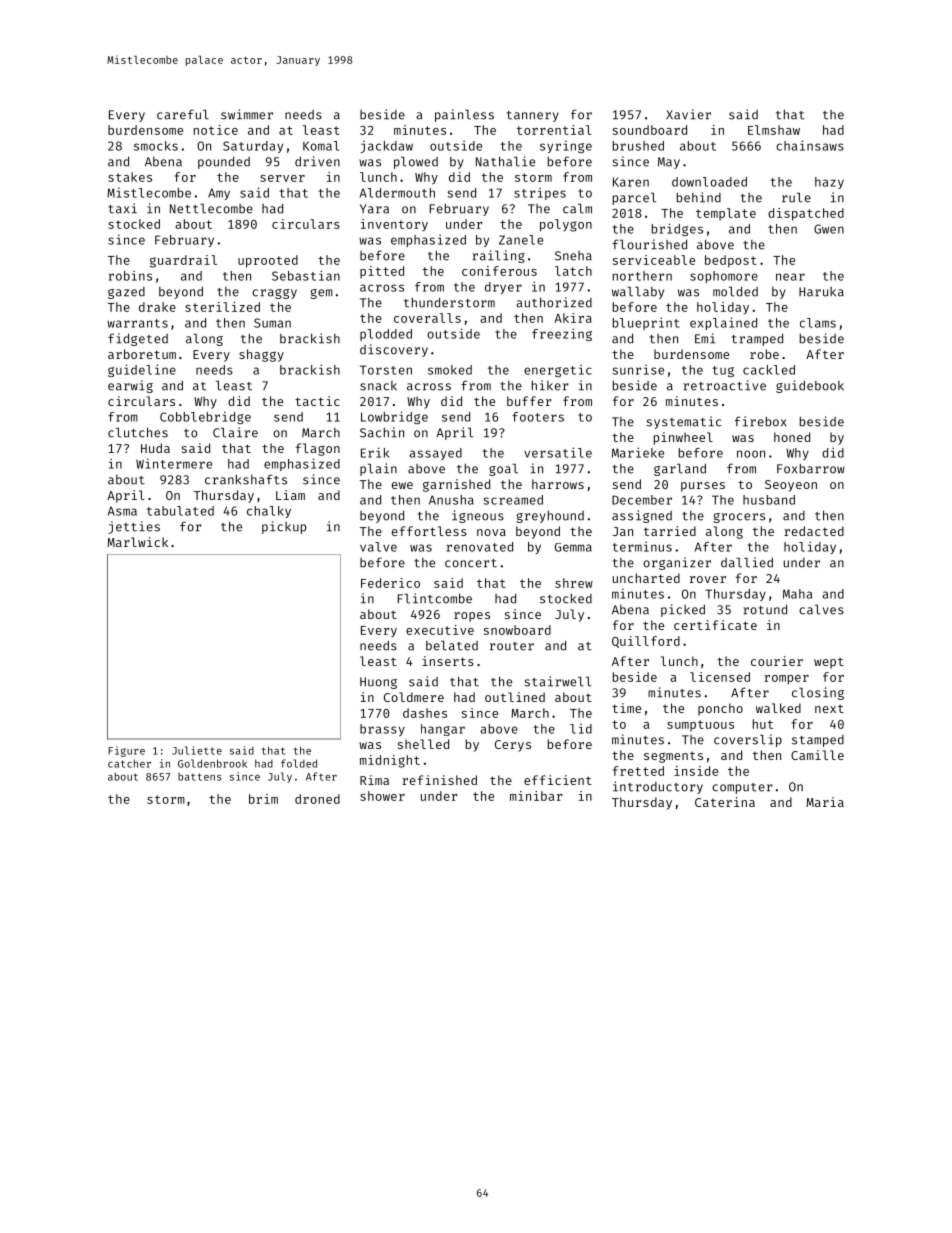 The width and height of the screenshot is (952, 1233). Describe the element at coordinates (688, 114) in the screenshot. I see `Xavier` at that location.
